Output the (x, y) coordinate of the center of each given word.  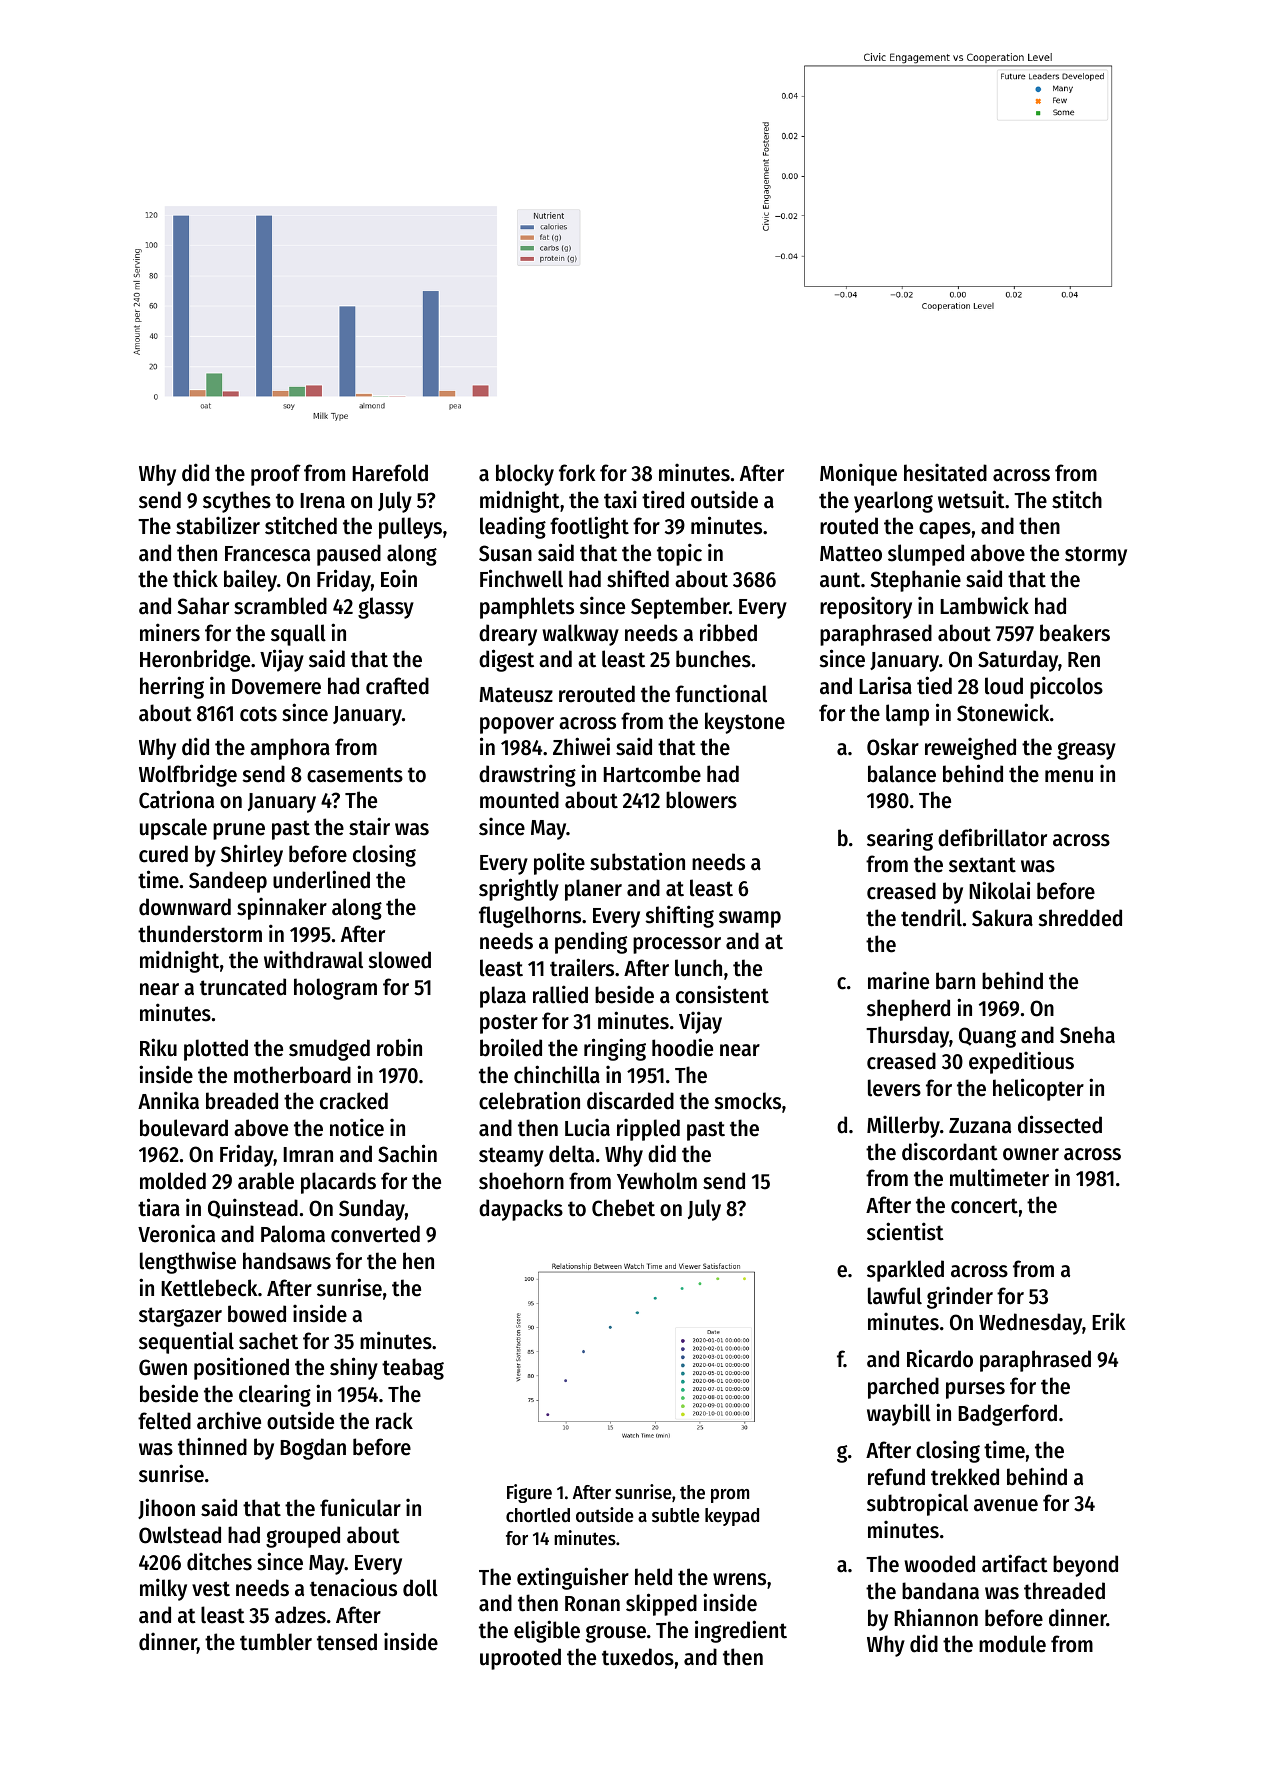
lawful (895, 1296)
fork (577, 473)
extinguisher (573, 1578)
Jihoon (166, 1508)
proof (276, 475)
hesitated (945, 473)
